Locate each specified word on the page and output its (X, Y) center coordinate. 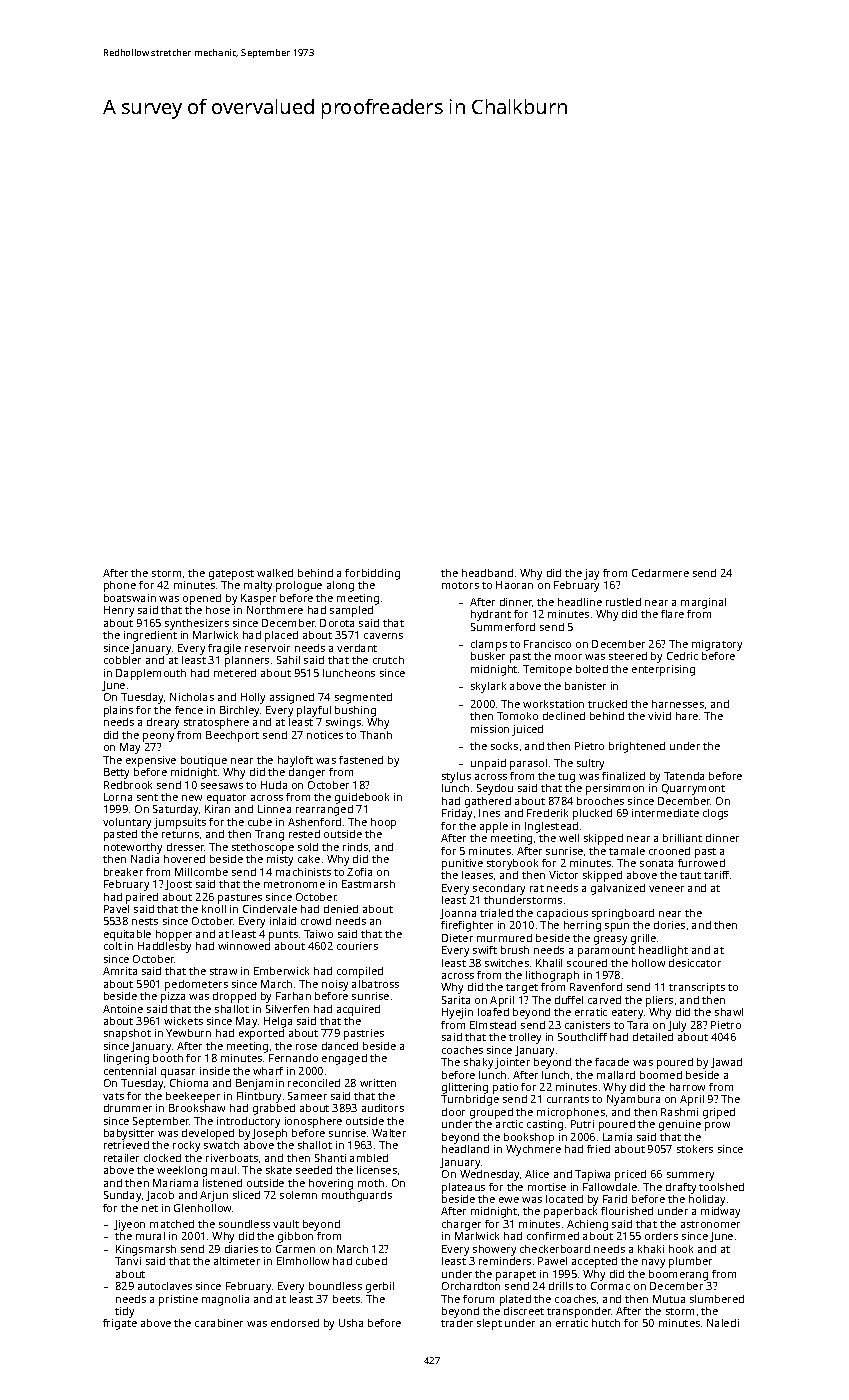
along (340, 586)
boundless (335, 1286)
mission (490, 729)
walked (275, 573)
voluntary (127, 823)
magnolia (225, 1300)
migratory (717, 645)
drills (561, 1286)
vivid (659, 716)
